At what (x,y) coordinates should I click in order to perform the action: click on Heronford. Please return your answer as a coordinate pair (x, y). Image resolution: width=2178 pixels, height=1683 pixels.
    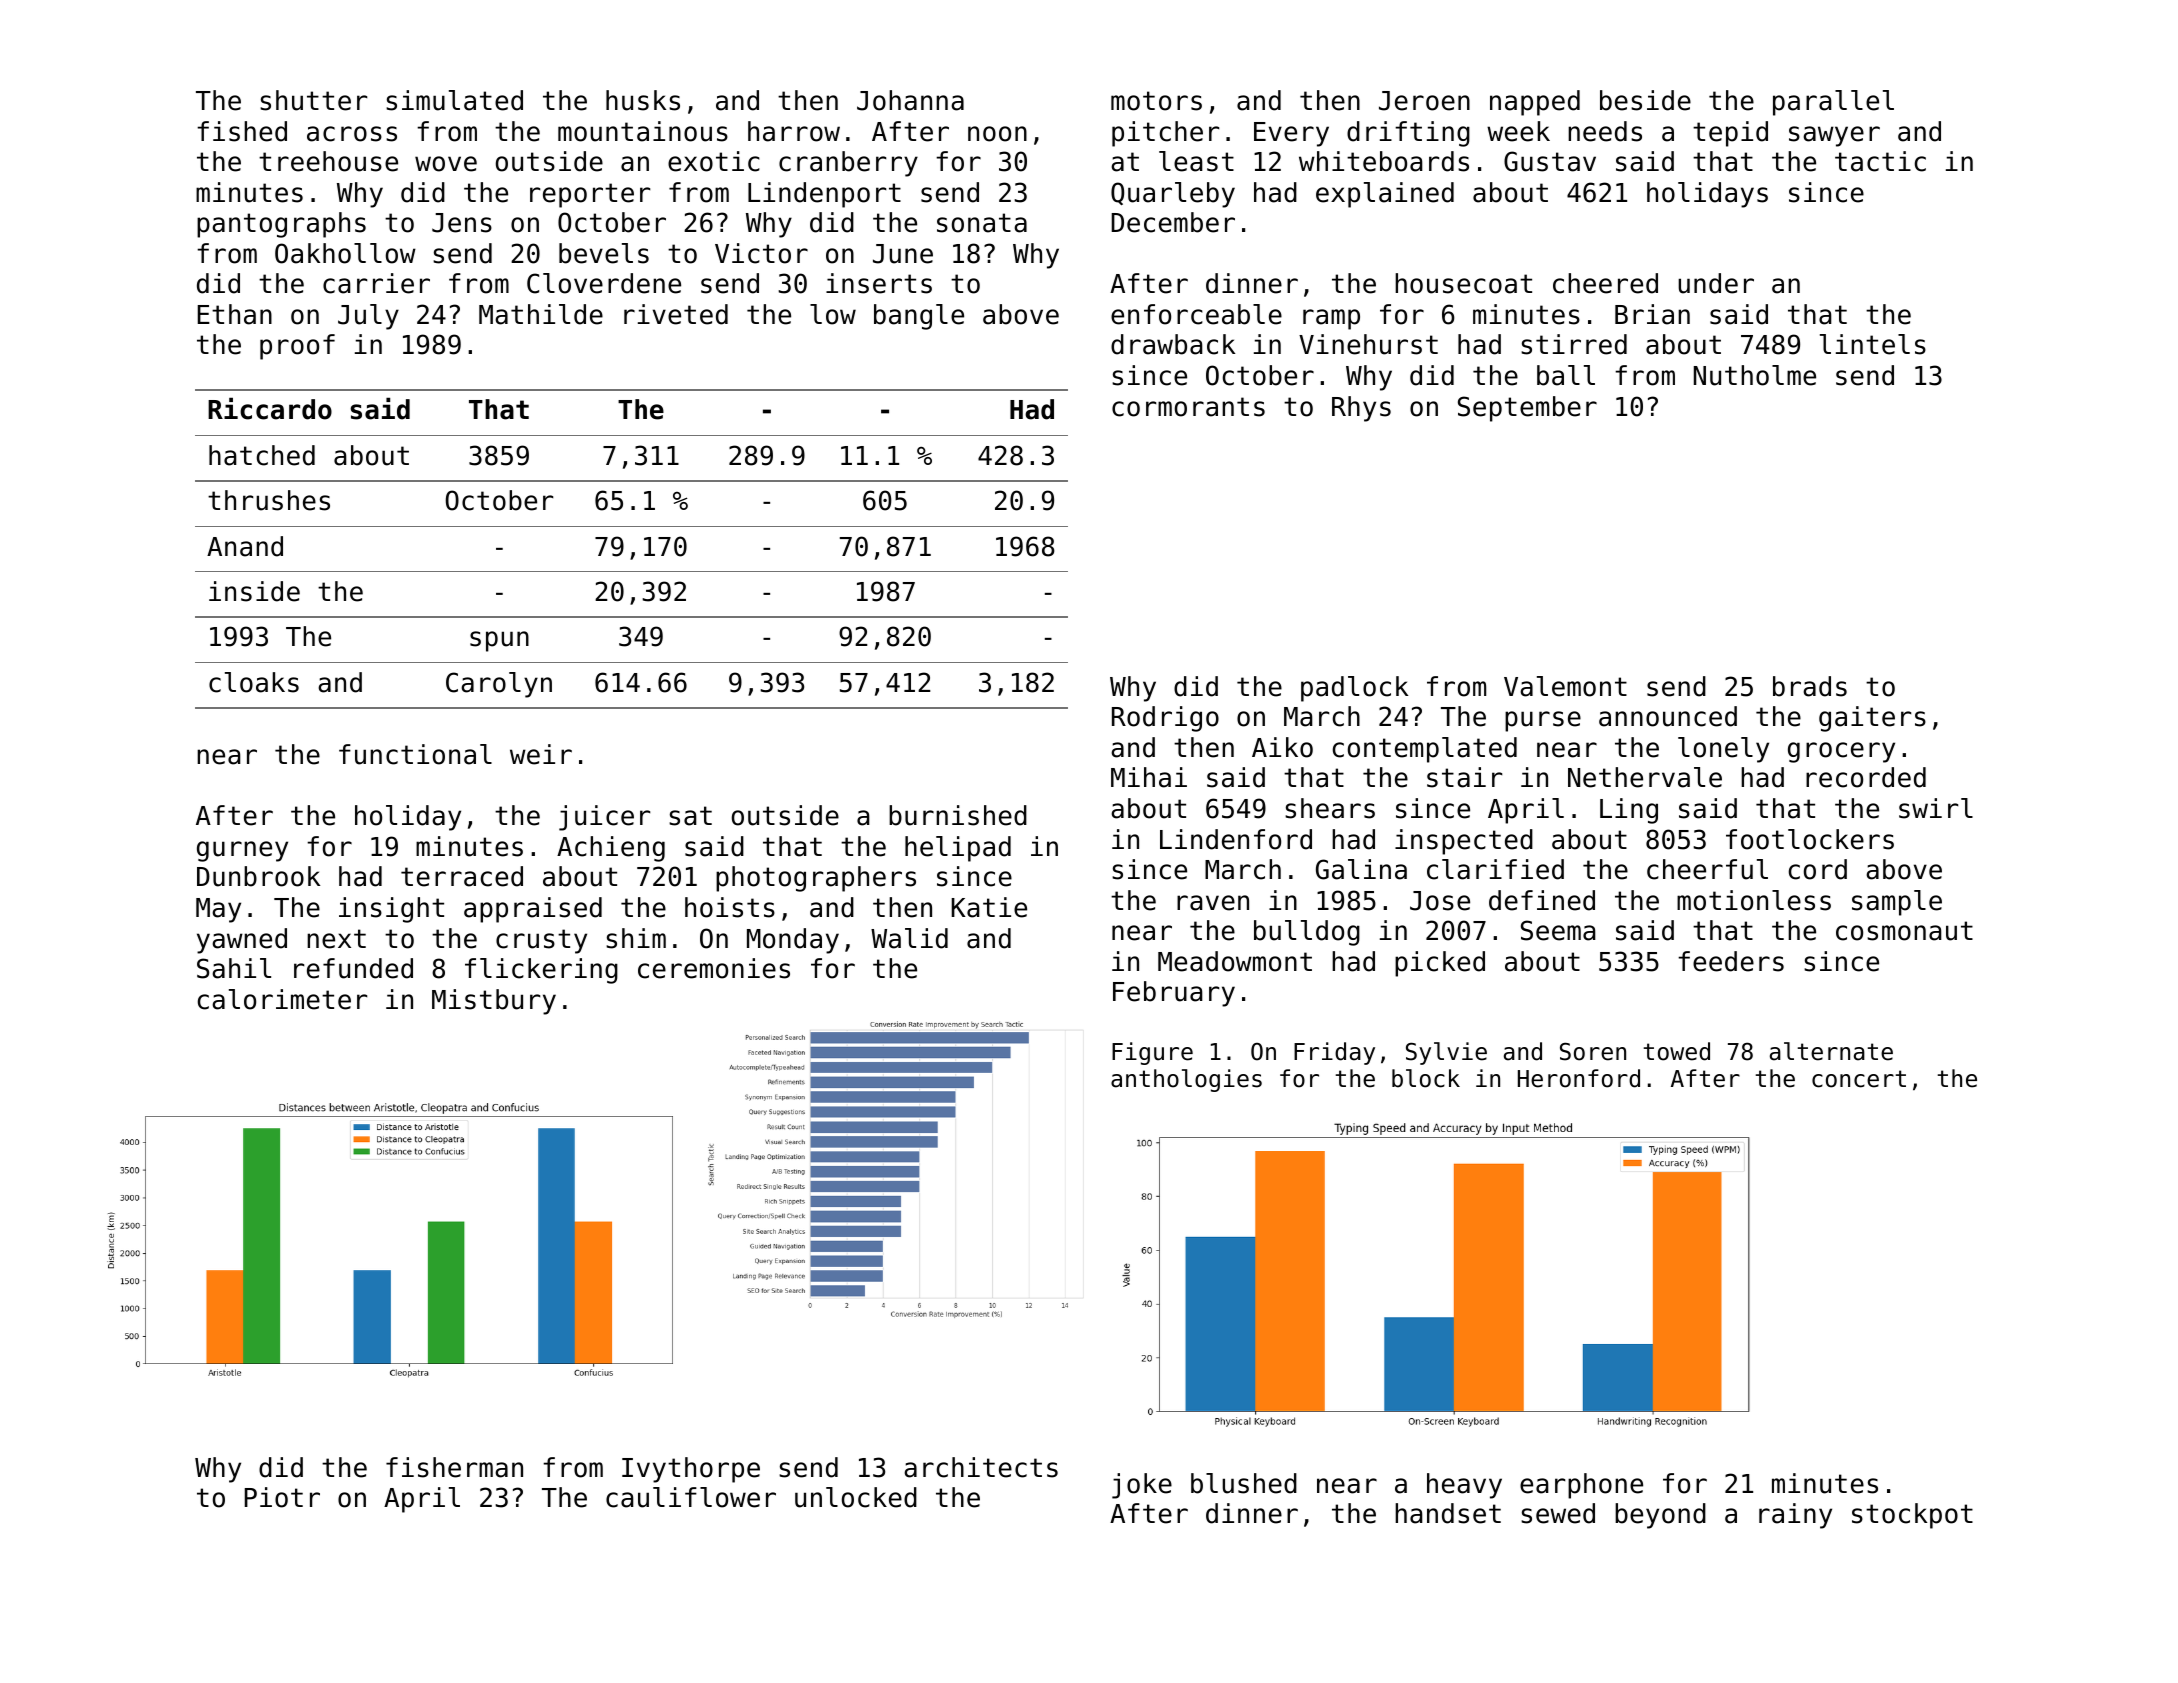
    Looking at the image, I should click on (1579, 1078).
